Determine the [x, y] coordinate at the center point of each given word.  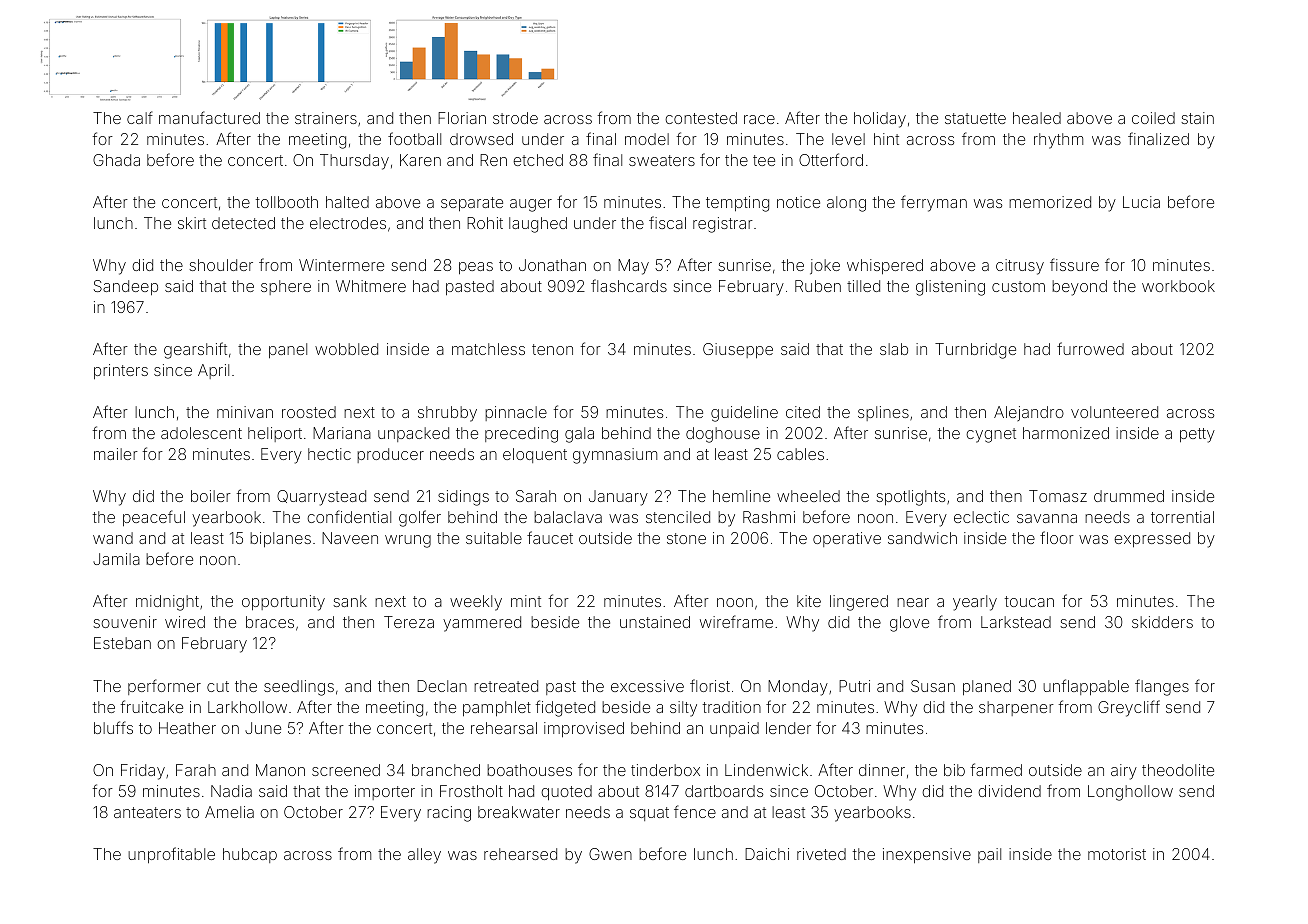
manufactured [209, 117]
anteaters [147, 812]
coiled [1153, 118]
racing [449, 814]
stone [686, 538]
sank [350, 601]
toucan [1029, 601]
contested [701, 118]
